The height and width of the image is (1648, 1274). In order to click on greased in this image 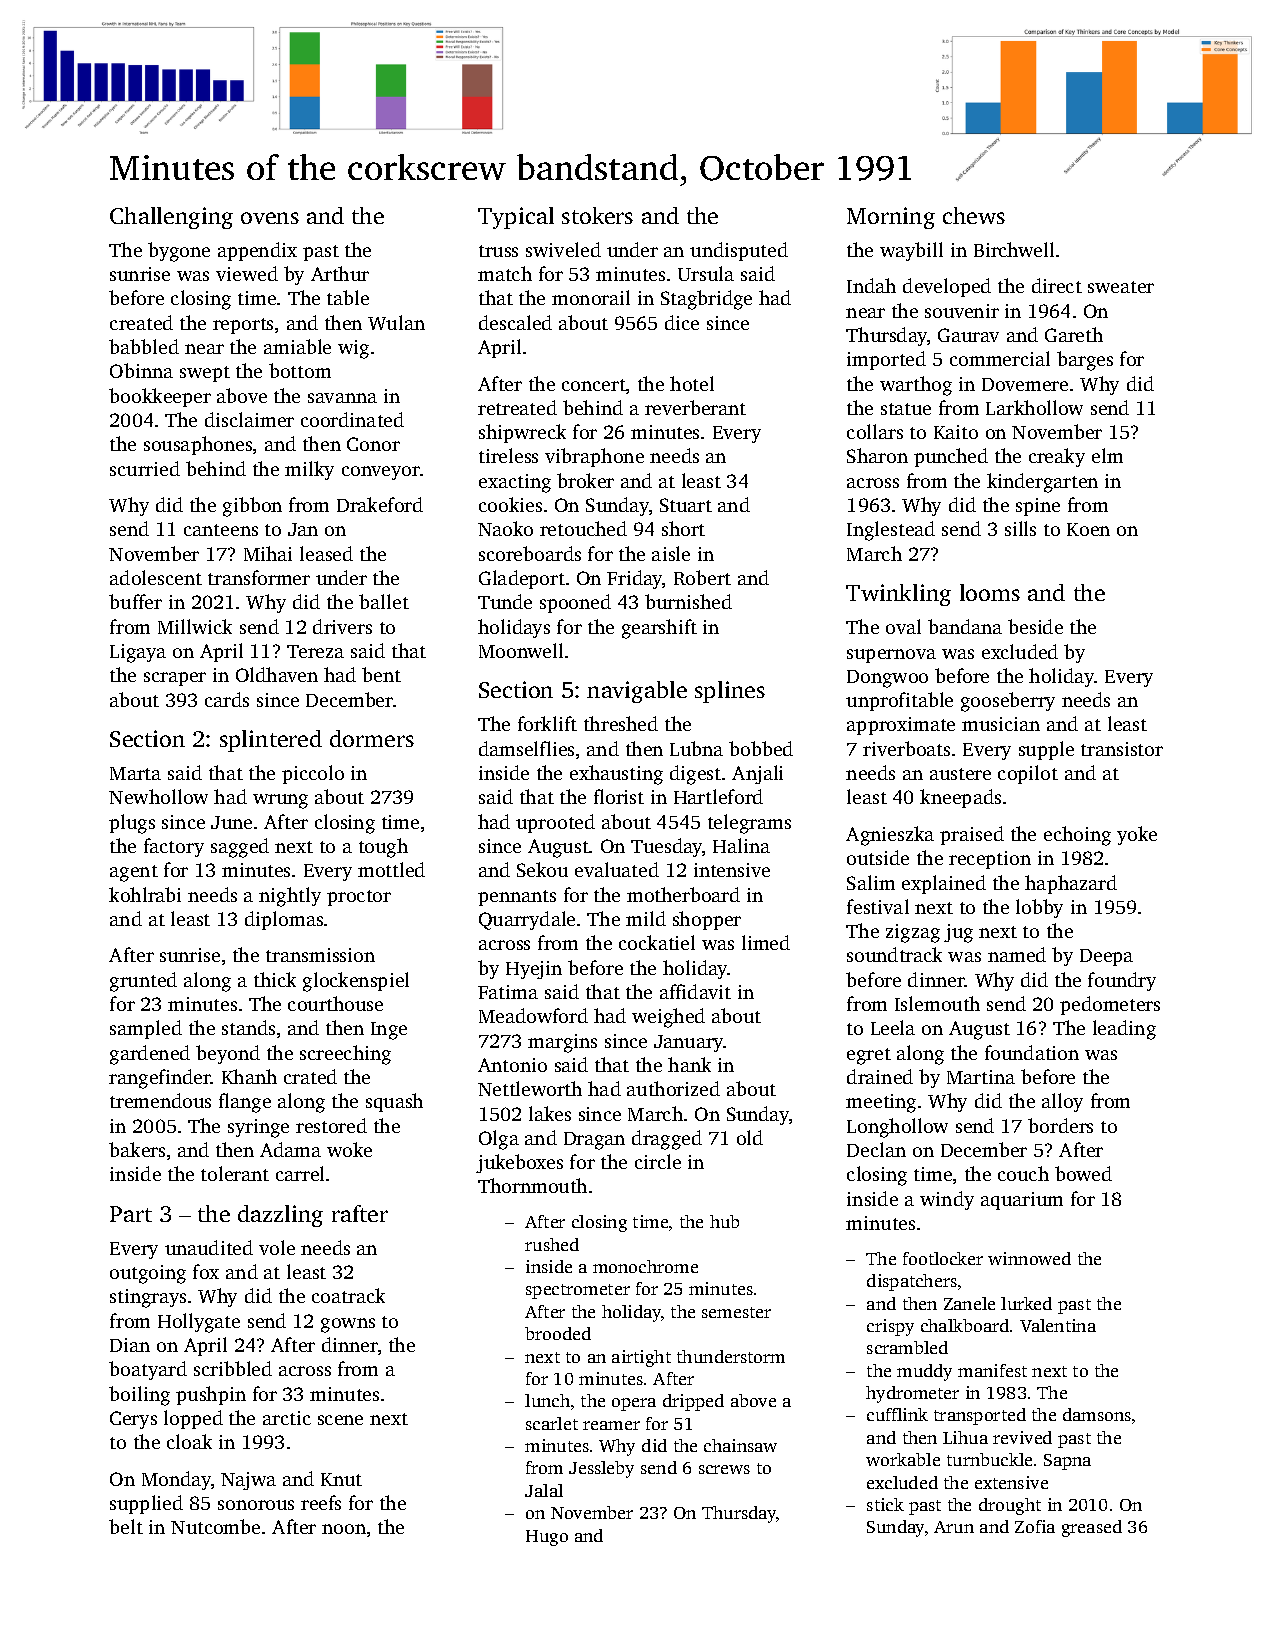, I will do `click(1092, 1528)`.
